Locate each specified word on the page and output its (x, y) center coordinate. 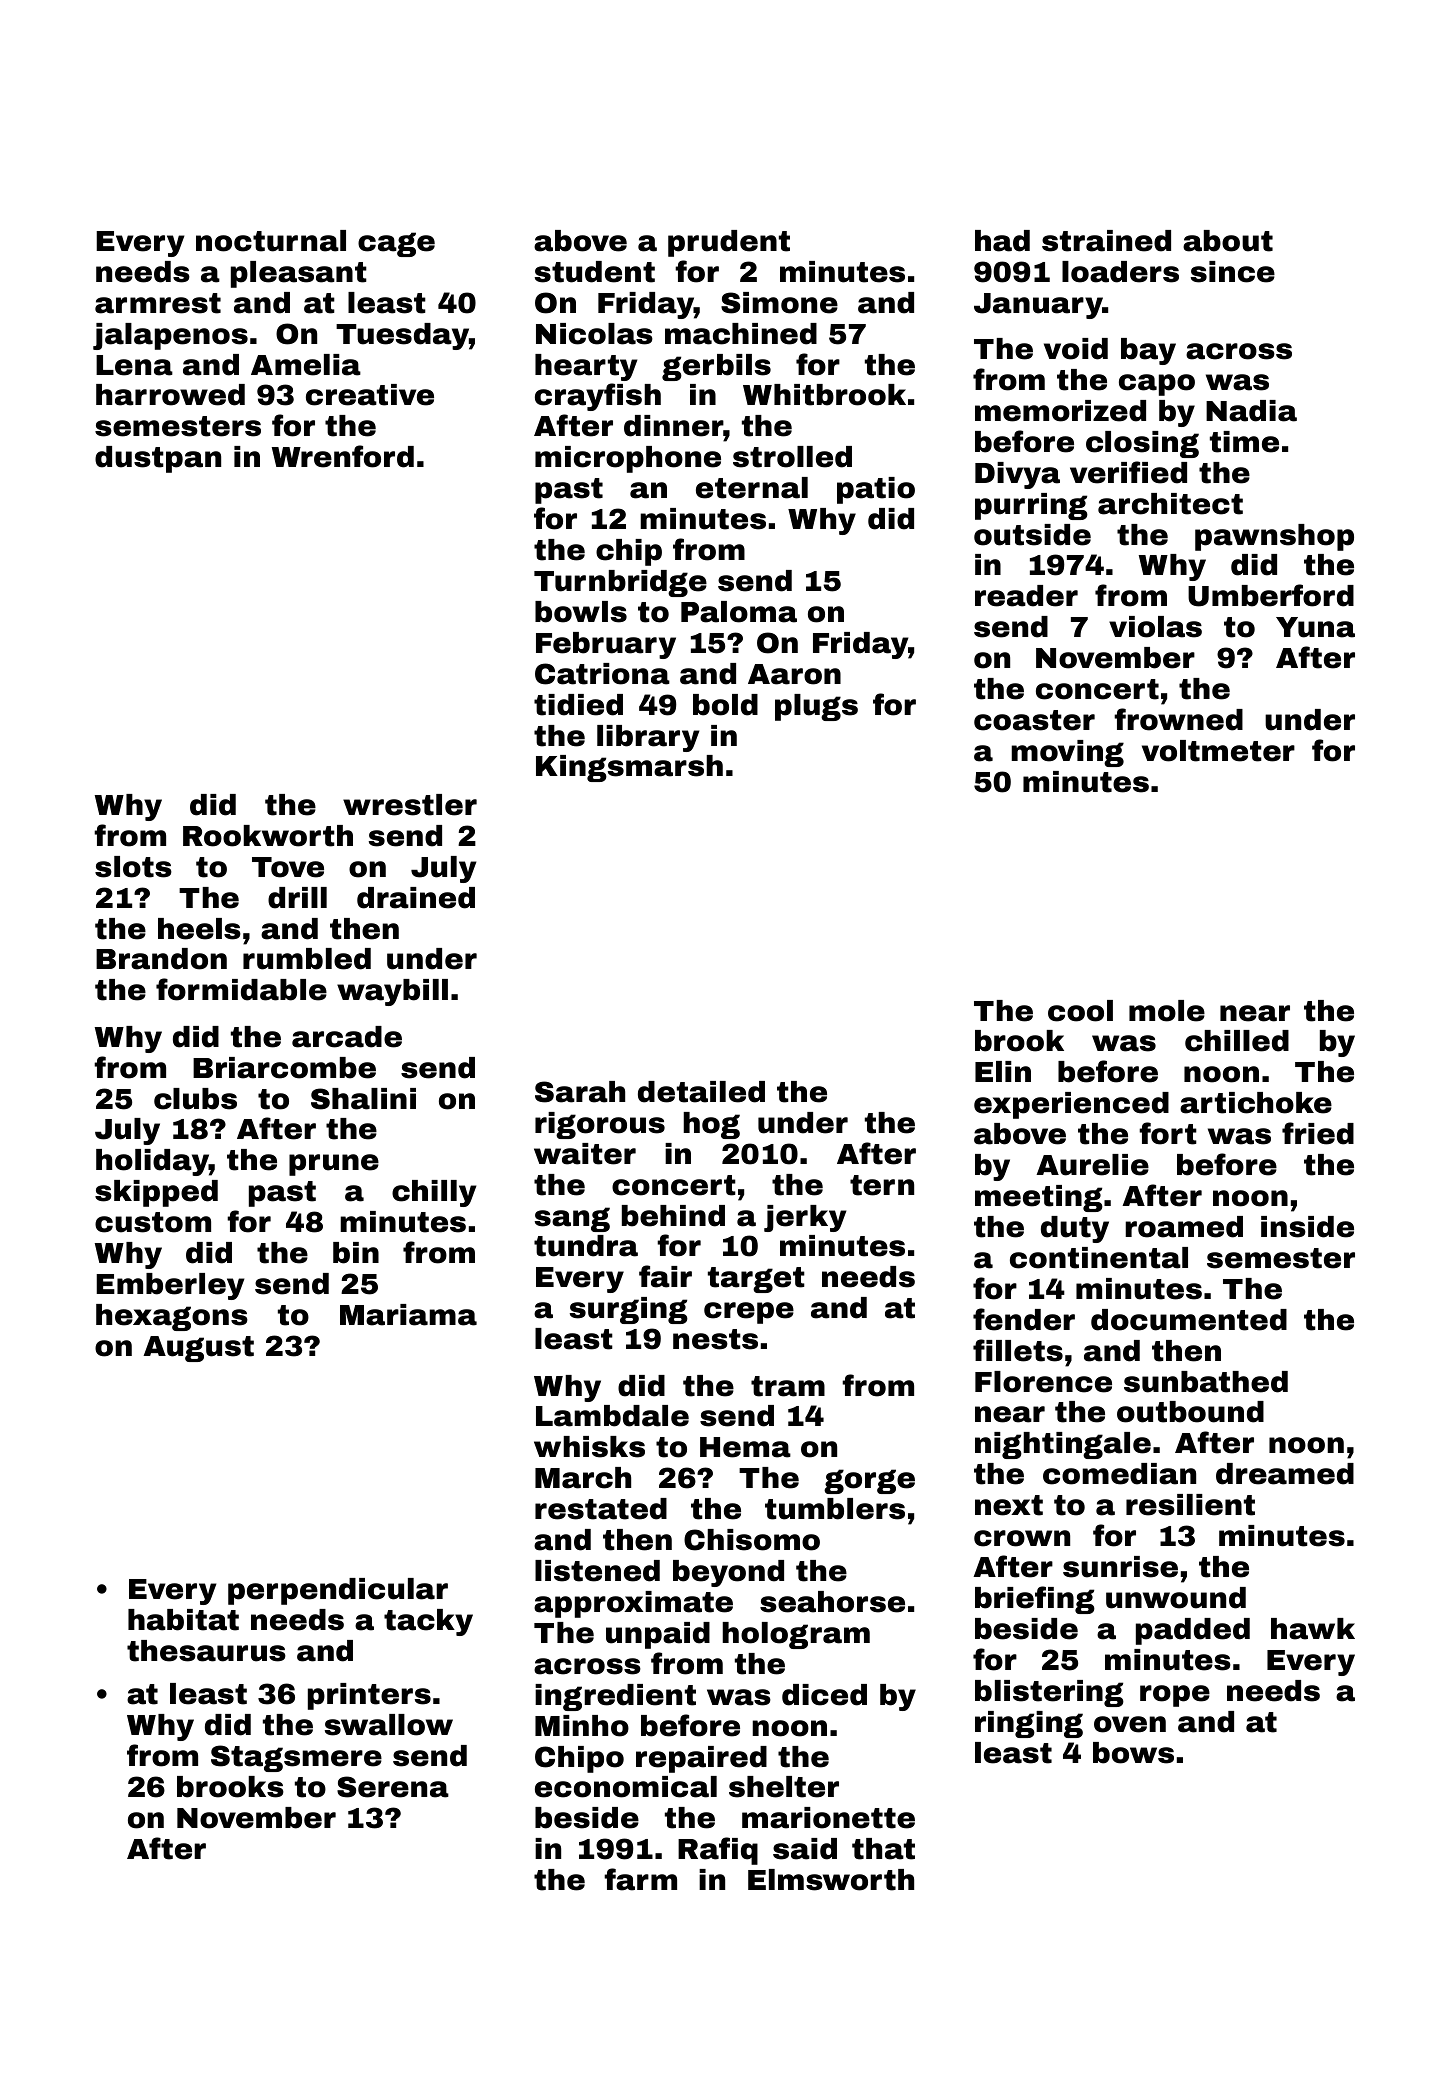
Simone (779, 303)
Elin (1003, 1071)
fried (1318, 1133)
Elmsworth (831, 1880)
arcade (347, 1037)
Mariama (408, 1315)
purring (1031, 506)
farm (640, 1879)
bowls (581, 612)
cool (1080, 1011)
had (1002, 241)
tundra (586, 1246)
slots (133, 867)
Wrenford (343, 456)
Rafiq (718, 1851)
